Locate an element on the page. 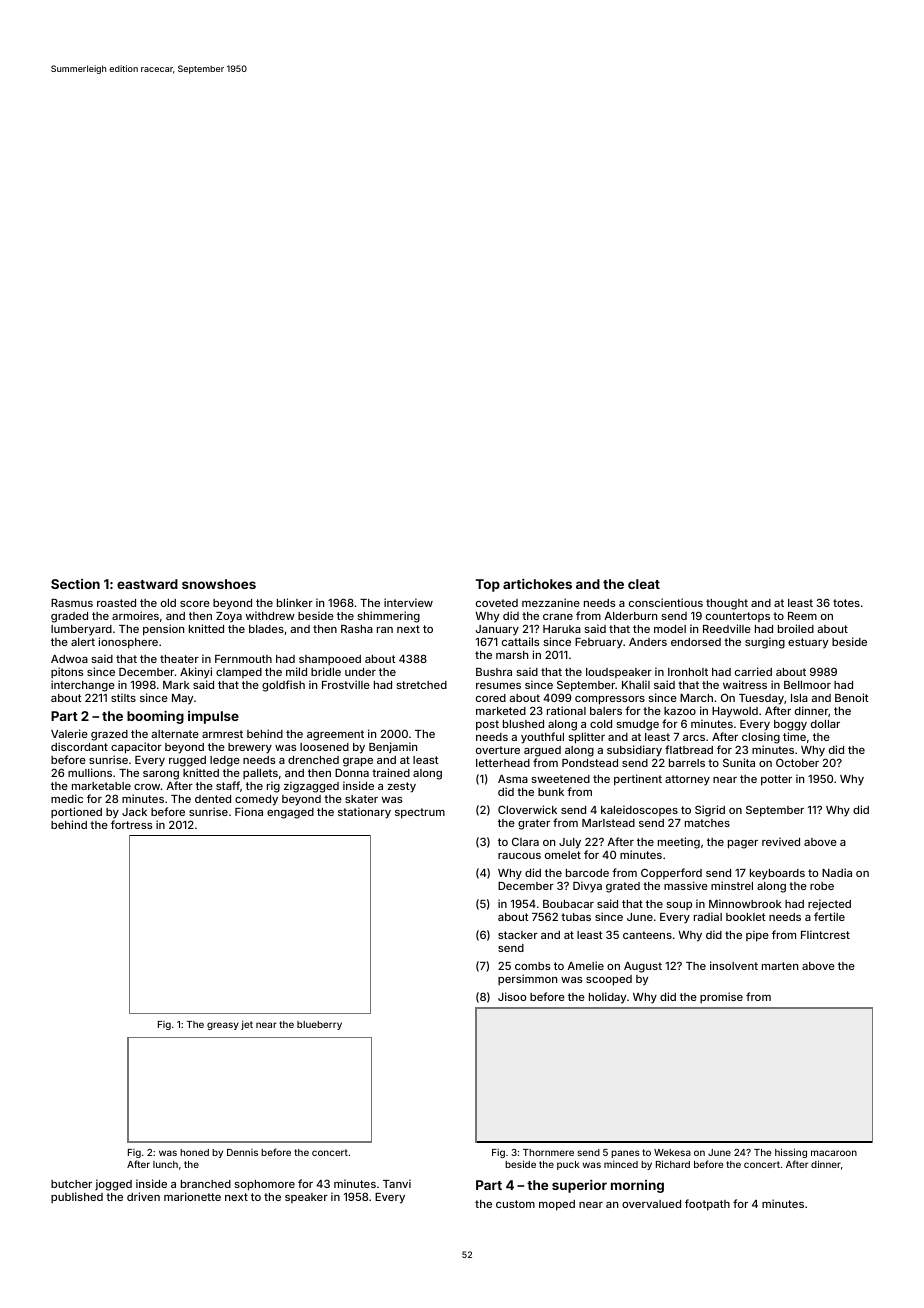  artichokes is located at coordinates (537, 584).
